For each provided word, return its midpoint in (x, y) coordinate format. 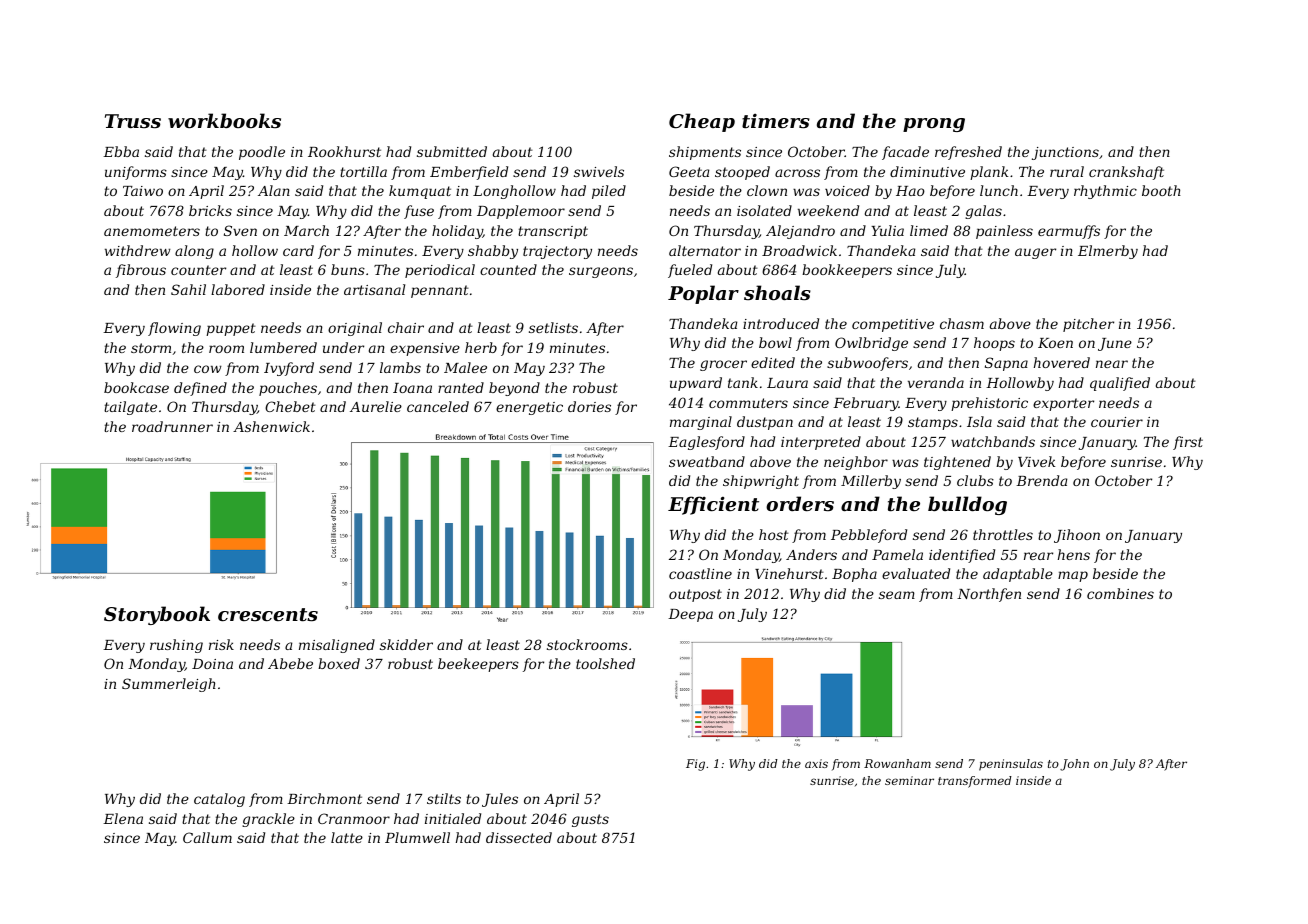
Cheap (702, 122)
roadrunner (172, 426)
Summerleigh (169, 685)
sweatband (707, 461)
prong (934, 125)
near (1112, 364)
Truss (133, 121)
